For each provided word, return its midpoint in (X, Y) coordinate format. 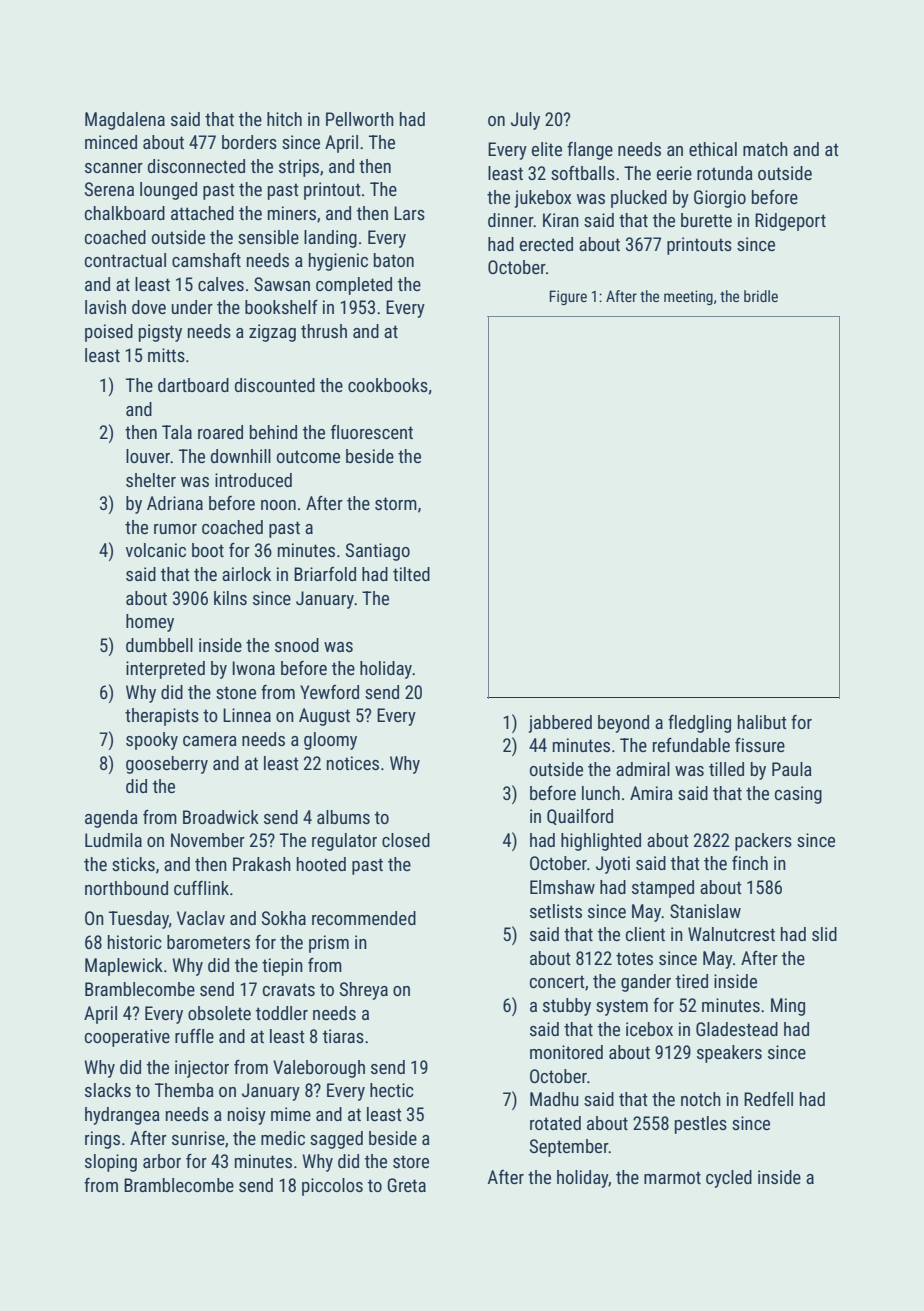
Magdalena (125, 121)
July (525, 121)
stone (236, 692)
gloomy (330, 741)
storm (396, 503)
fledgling (699, 724)
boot (208, 550)
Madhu (554, 1099)
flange (590, 151)
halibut (762, 722)
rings (102, 1140)
